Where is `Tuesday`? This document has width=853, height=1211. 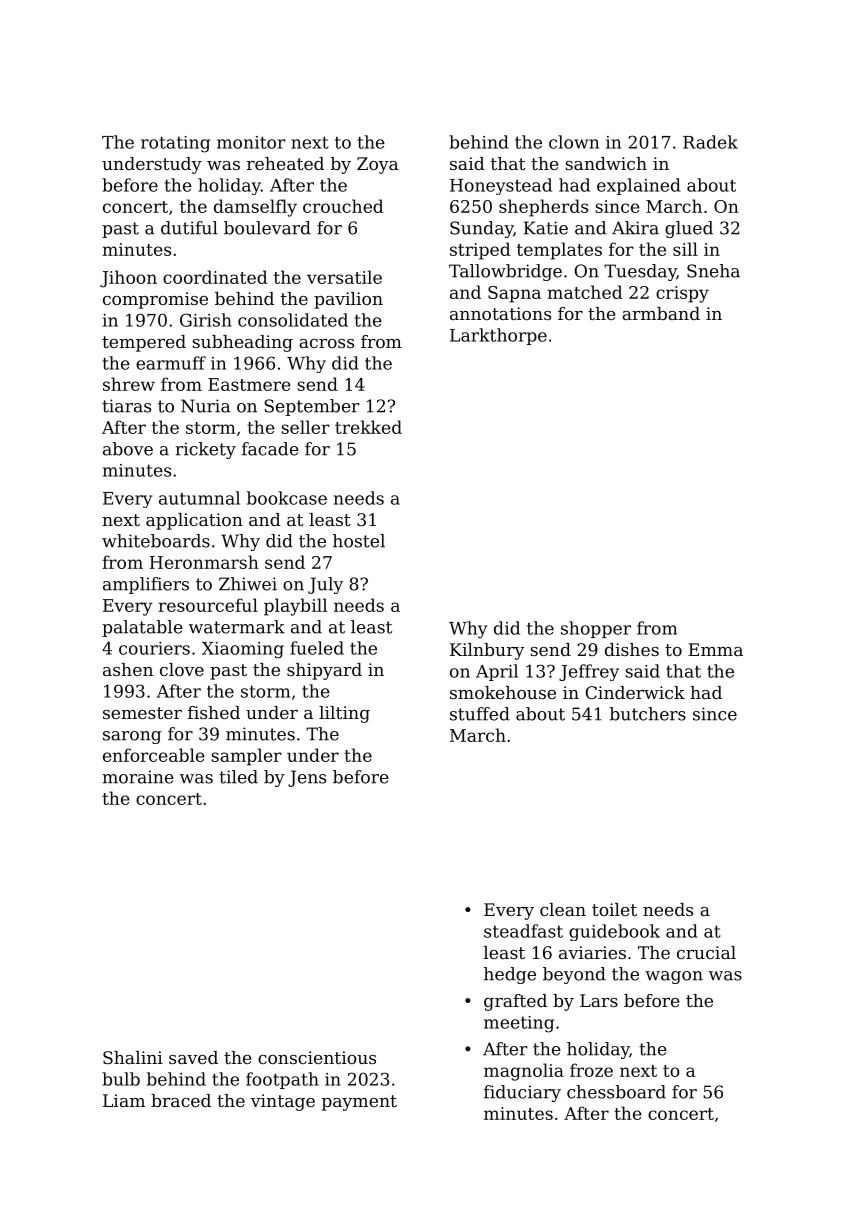
Tuesday is located at coordinates (640, 272).
